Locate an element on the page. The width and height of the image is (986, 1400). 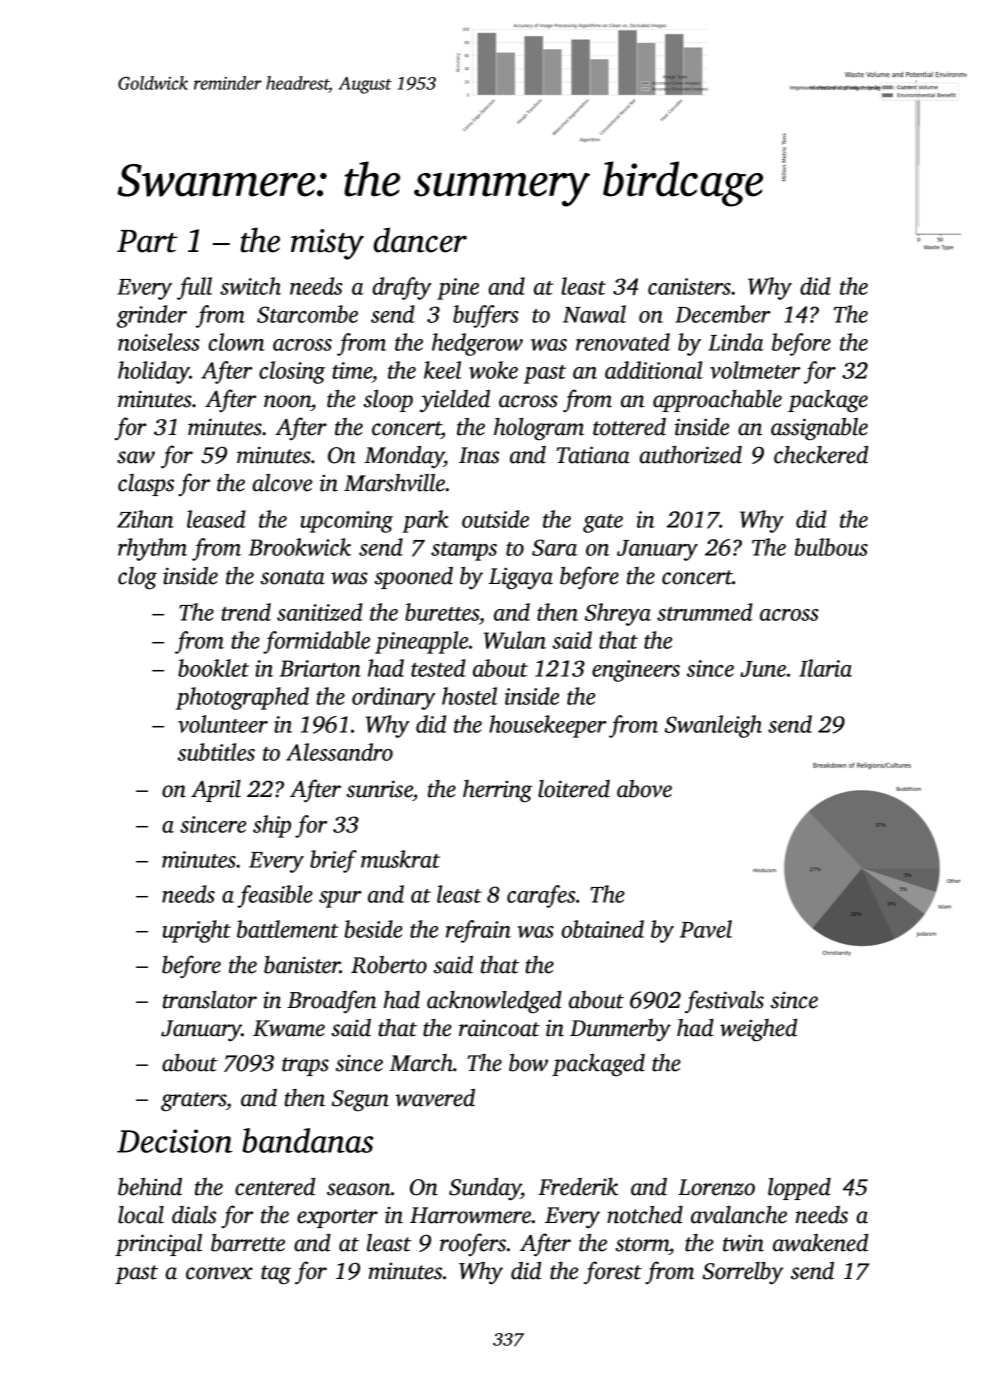
carafes is located at coordinates (541, 896).
